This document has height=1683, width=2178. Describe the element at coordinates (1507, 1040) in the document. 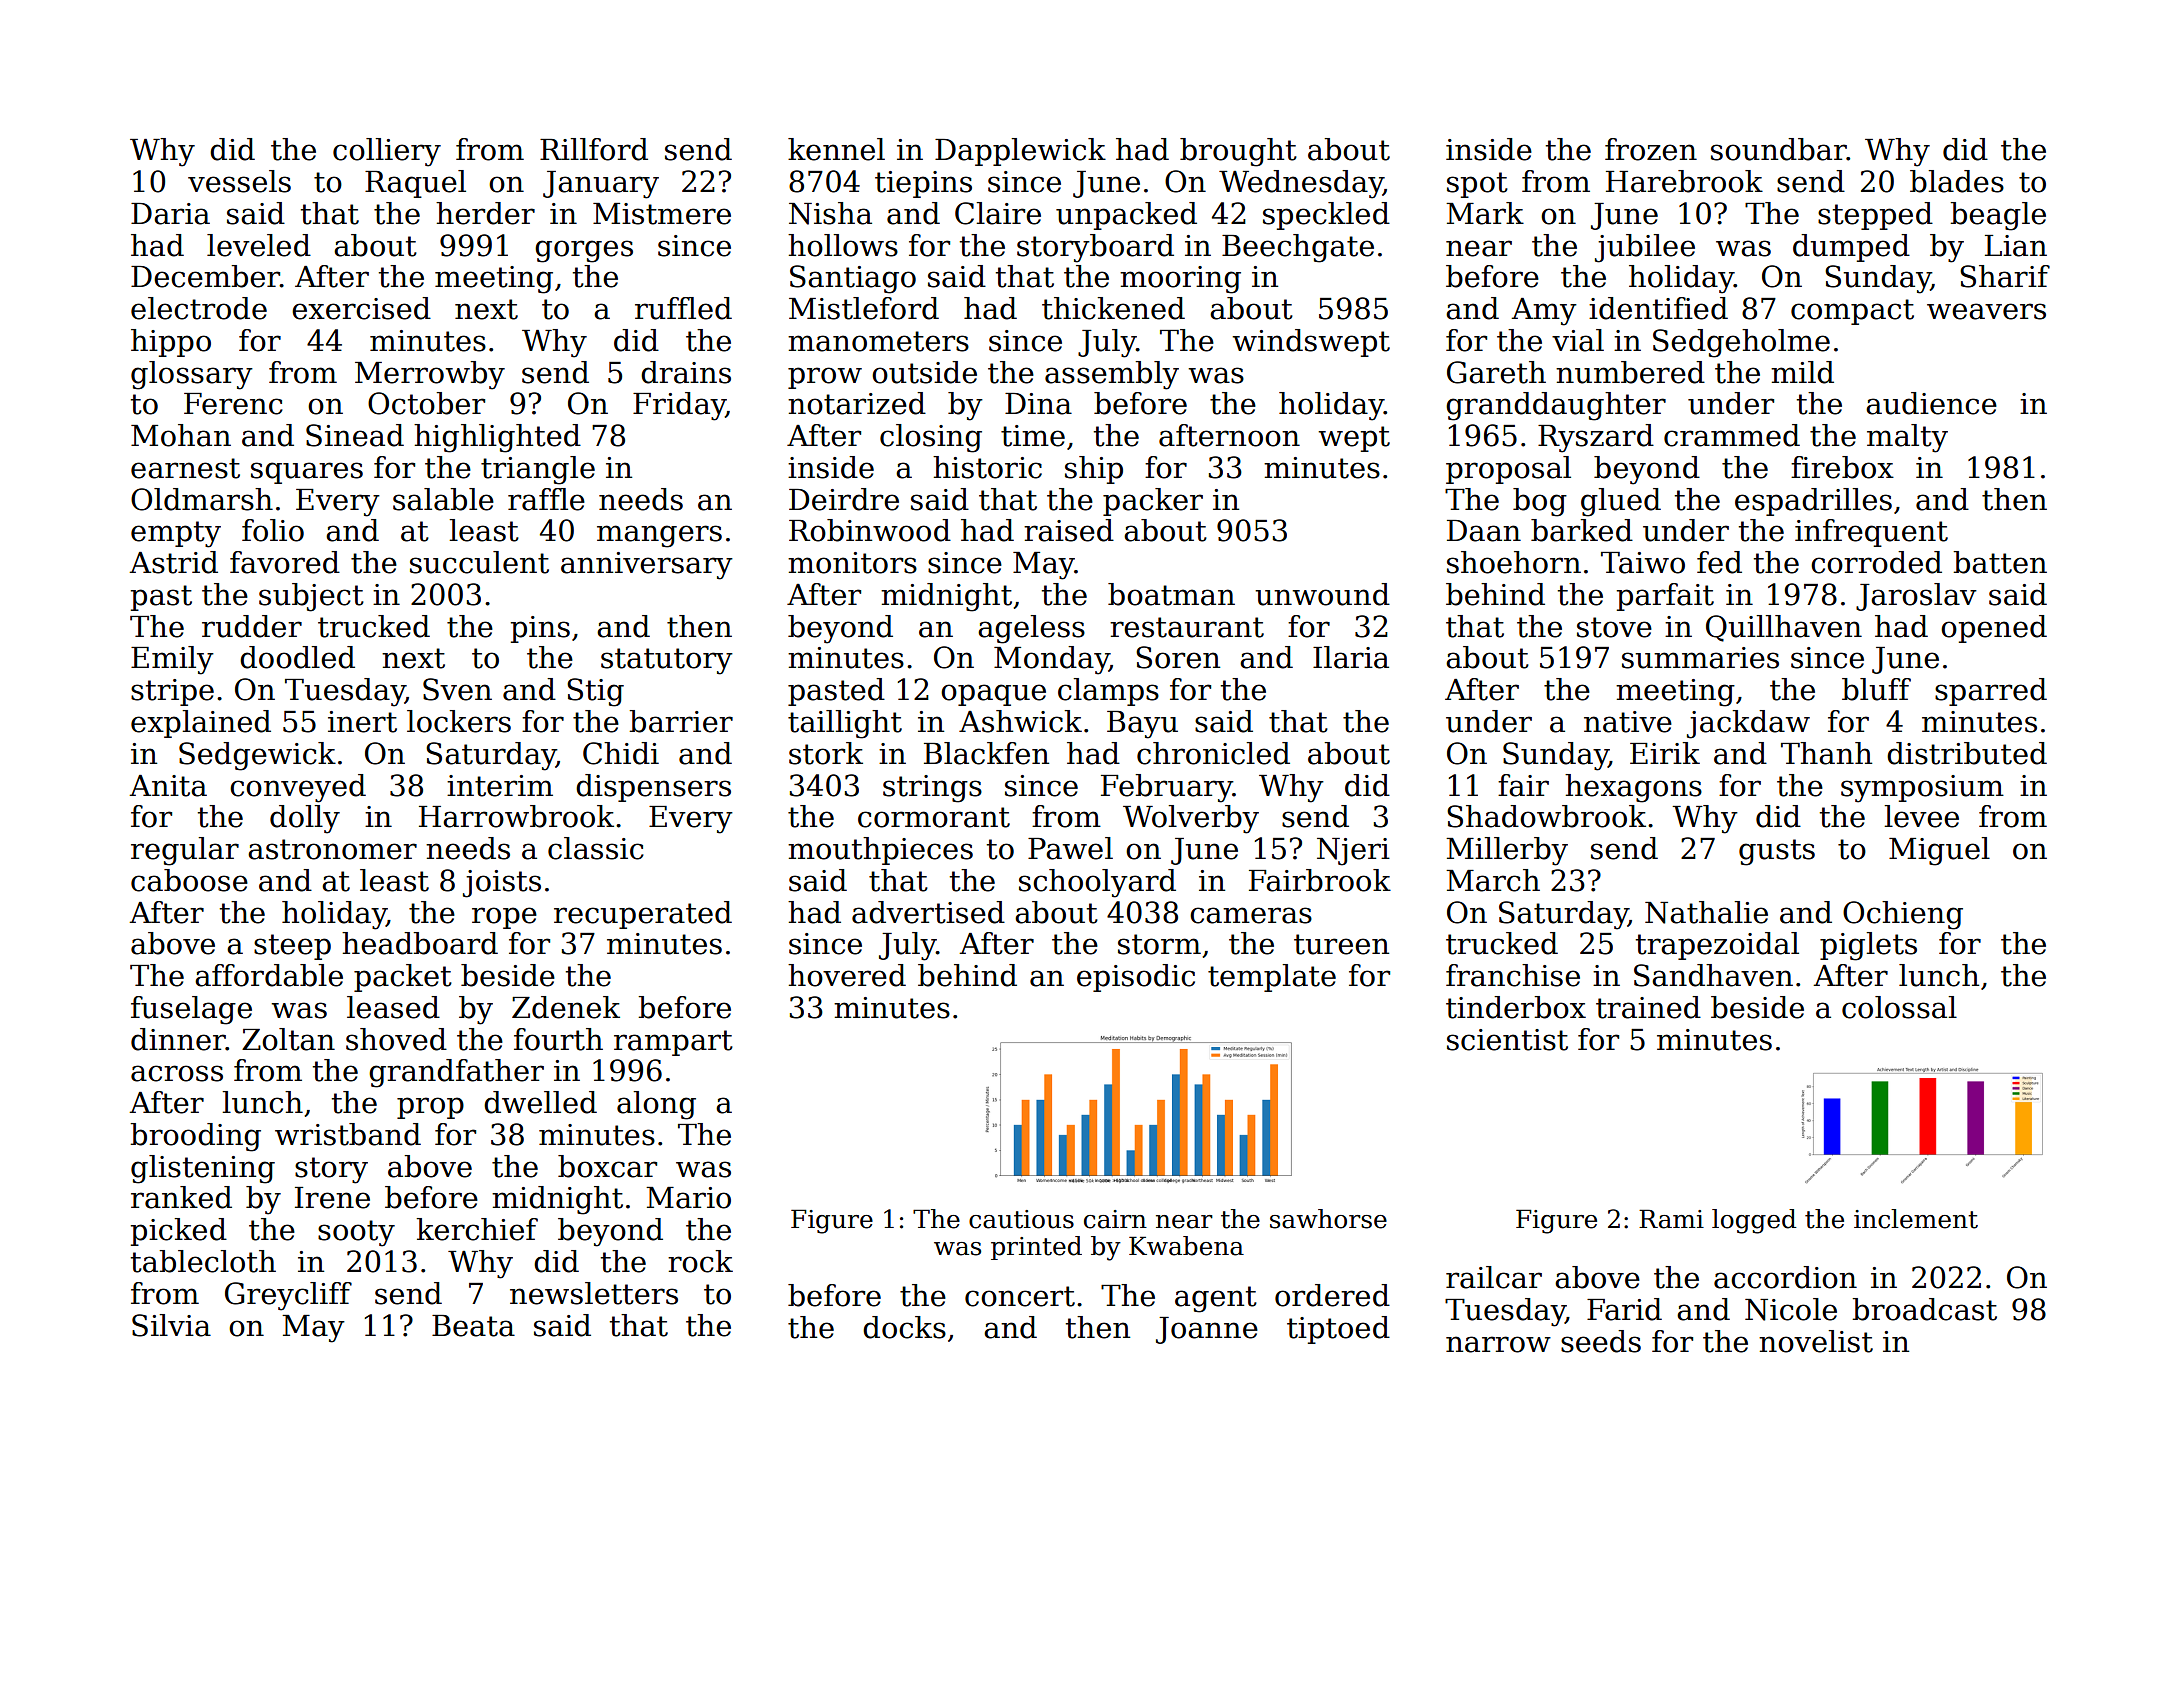

I see `scientist` at that location.
